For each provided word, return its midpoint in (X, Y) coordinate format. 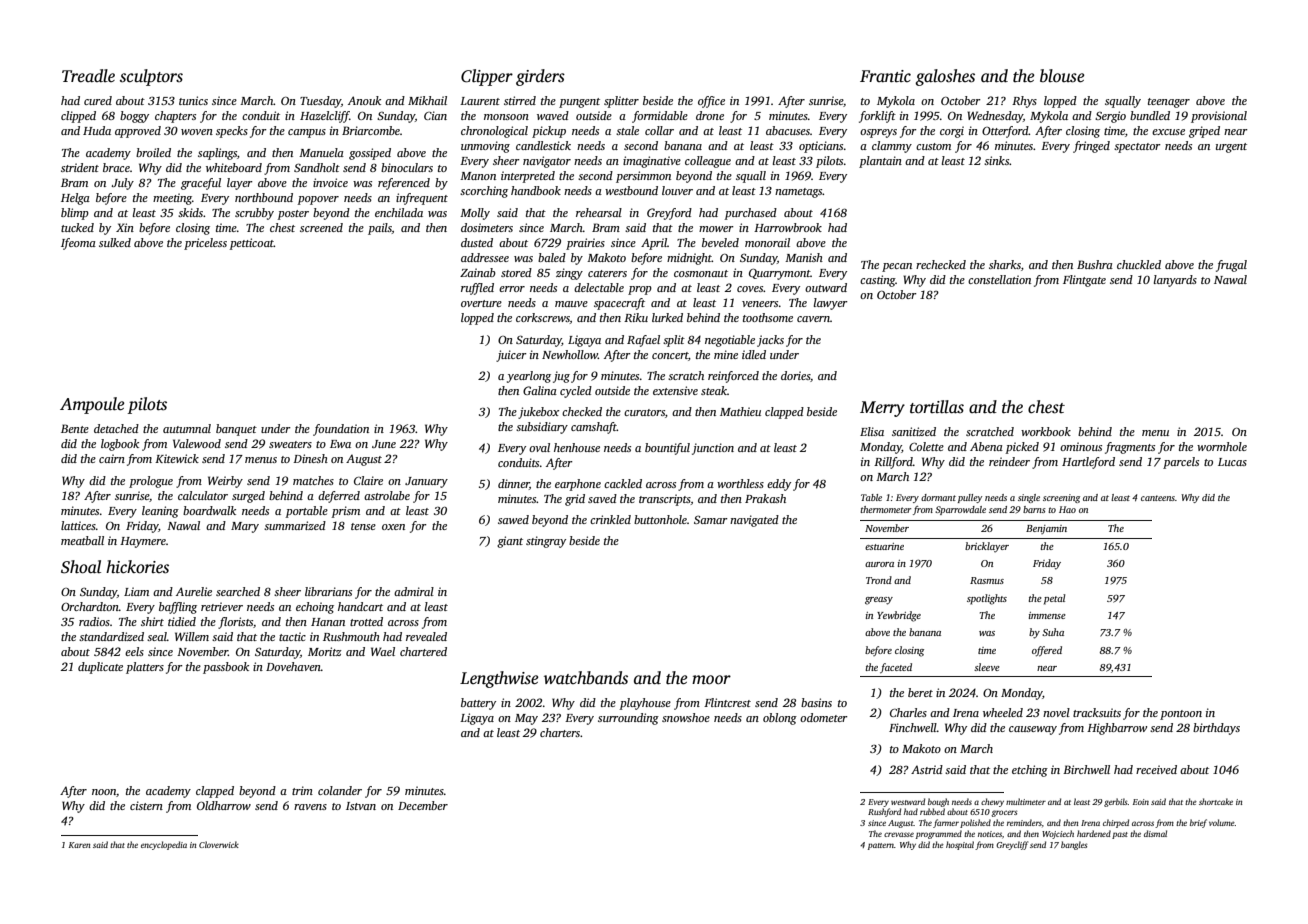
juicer (511, 356)
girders (540, 77)
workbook (1046, 431)
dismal (1155, 833)
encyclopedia (164, 845)
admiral (414, 591)
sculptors (151, 77)
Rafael (643, 341)
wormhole (1222, 446)
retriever (222, 606)
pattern (881, 846)
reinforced (733, 377)
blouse (1062, 76)
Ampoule (92, 405)
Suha (1053, 632)
